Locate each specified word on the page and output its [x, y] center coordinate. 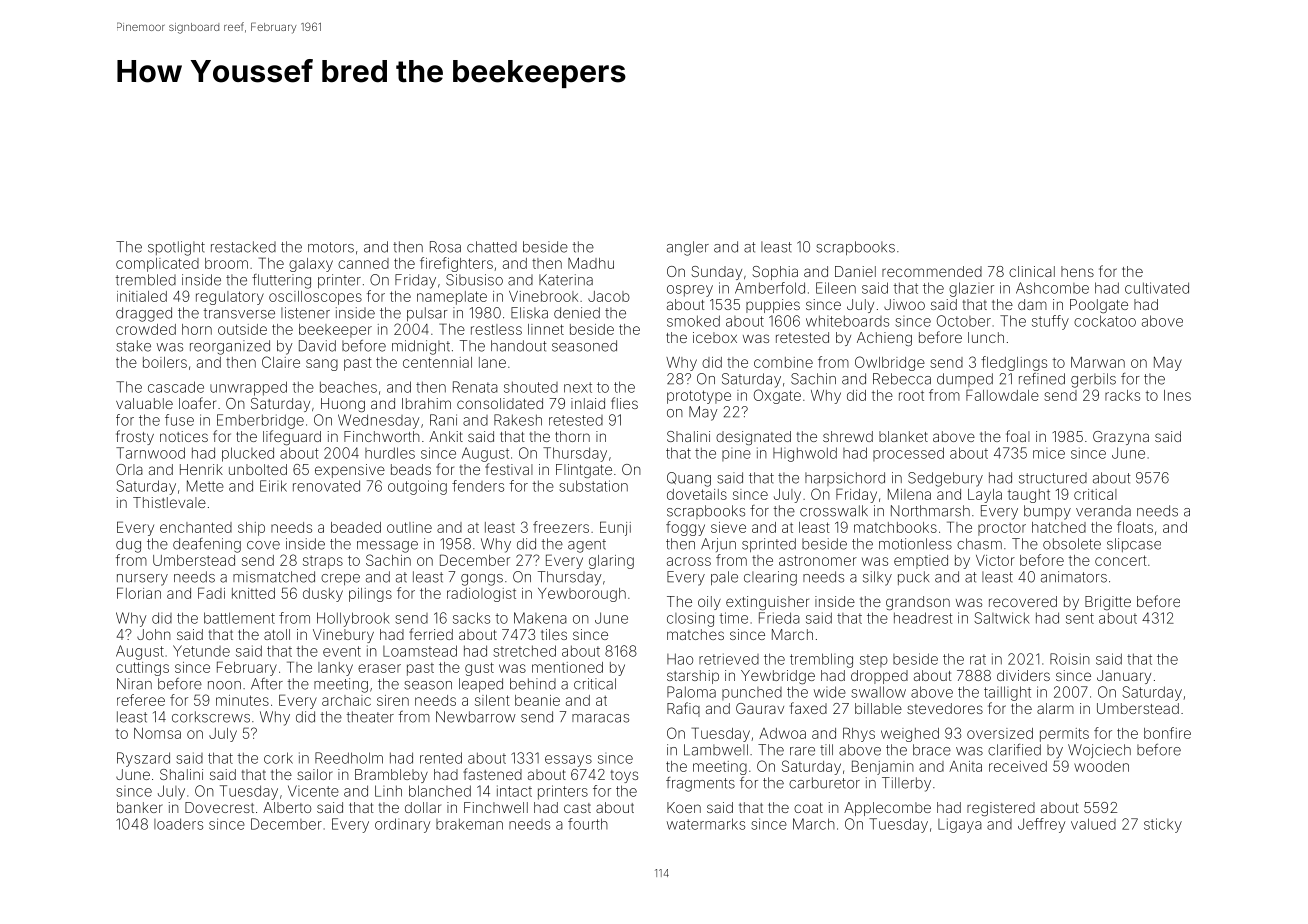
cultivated [1157, 288]
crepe [340, 579]
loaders [178, 824]
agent [587, 546]
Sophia [775, 273]
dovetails [697, 494]
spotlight [176, 248]
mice [1049, 454]
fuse [179, 420]
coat [808, 808]
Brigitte [1108, 603]
